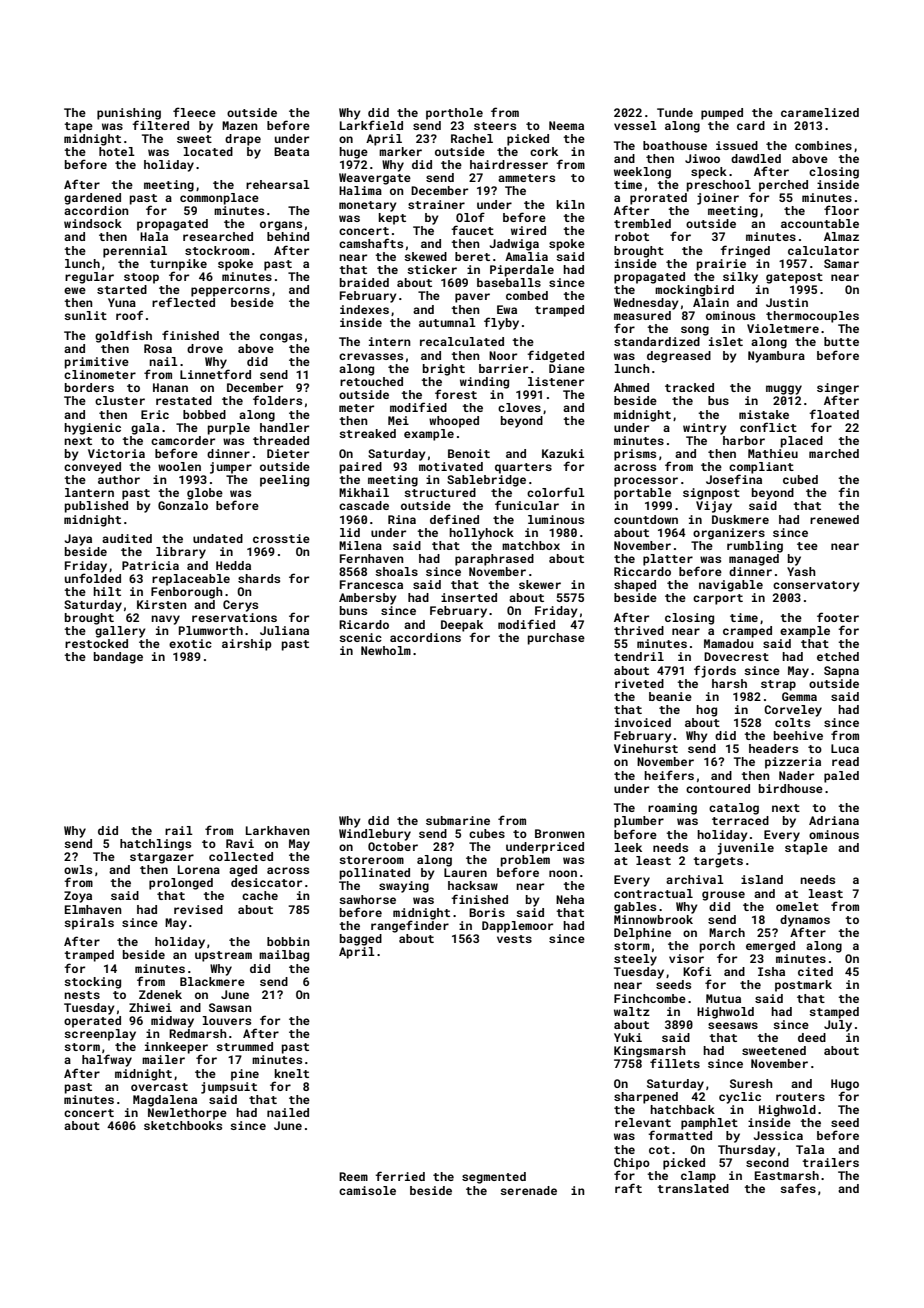 The height and width of the page is (1308, 924). I want to click on Bronwen, so click(560, 833).
